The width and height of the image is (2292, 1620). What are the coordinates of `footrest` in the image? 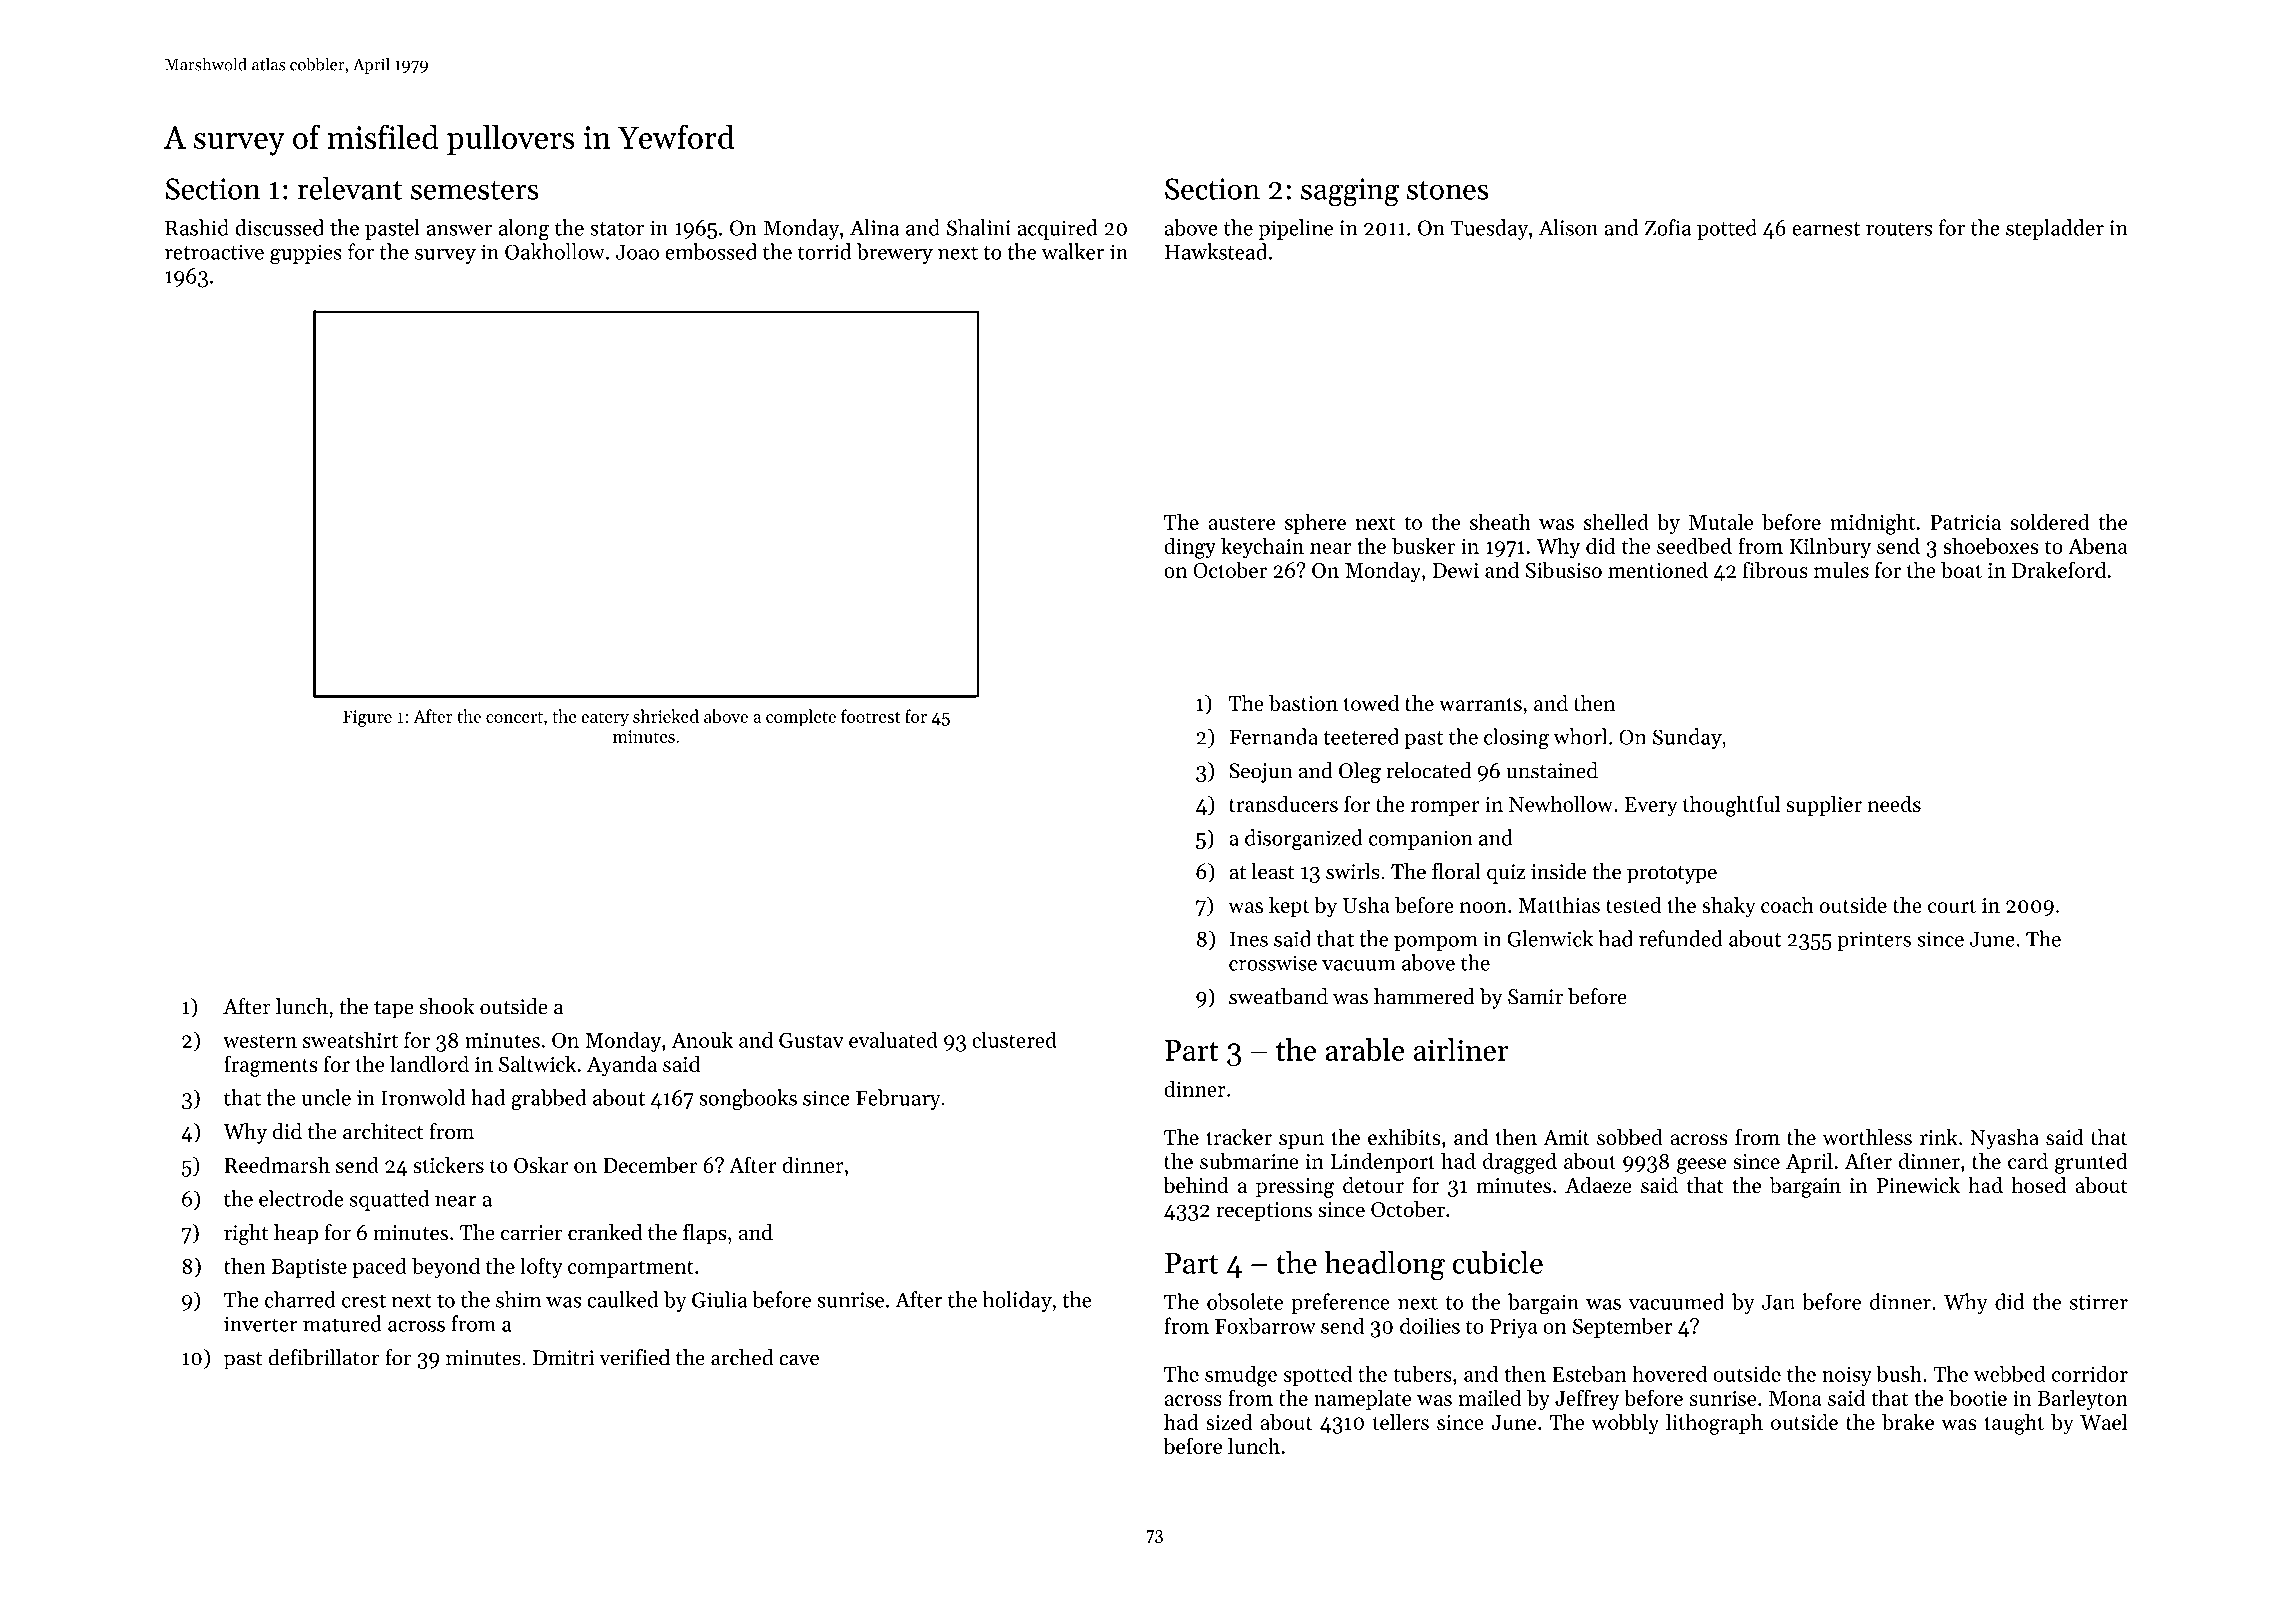 It's located at (870, 716).
